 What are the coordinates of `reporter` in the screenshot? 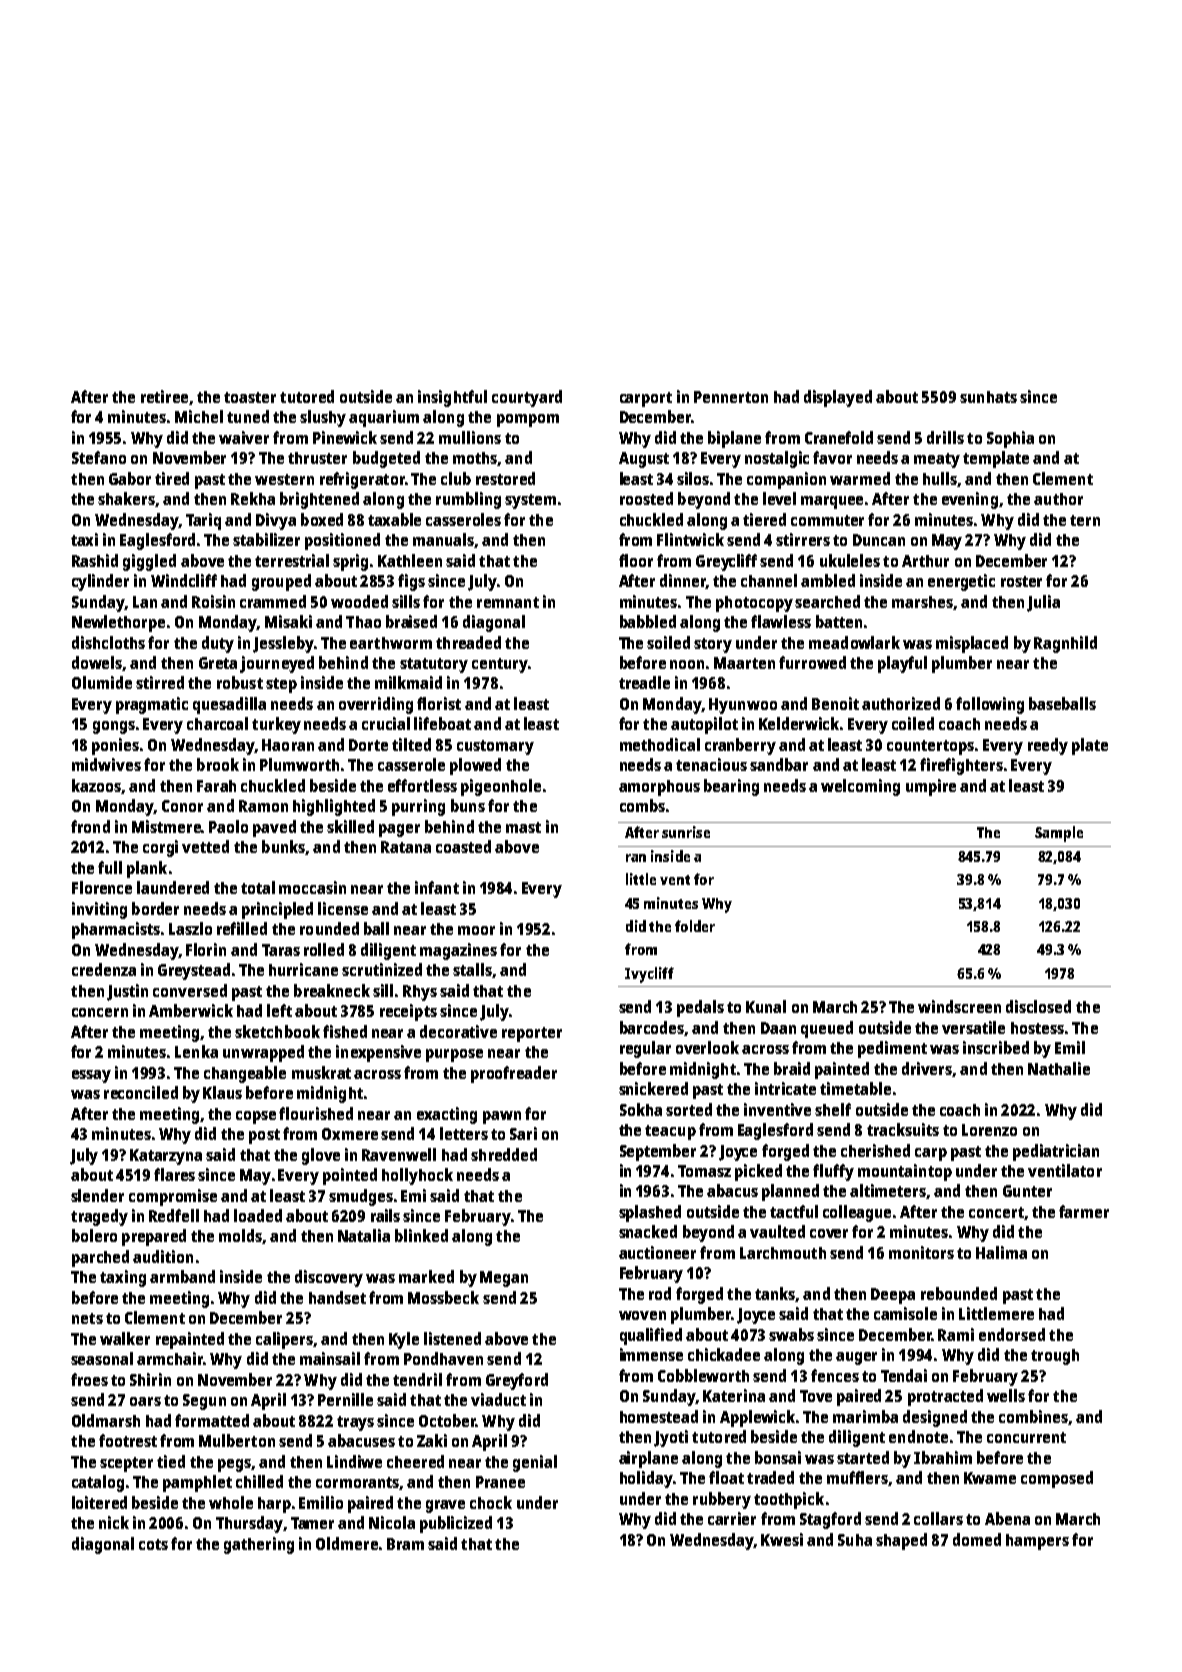 It's located at (532, 1034).
